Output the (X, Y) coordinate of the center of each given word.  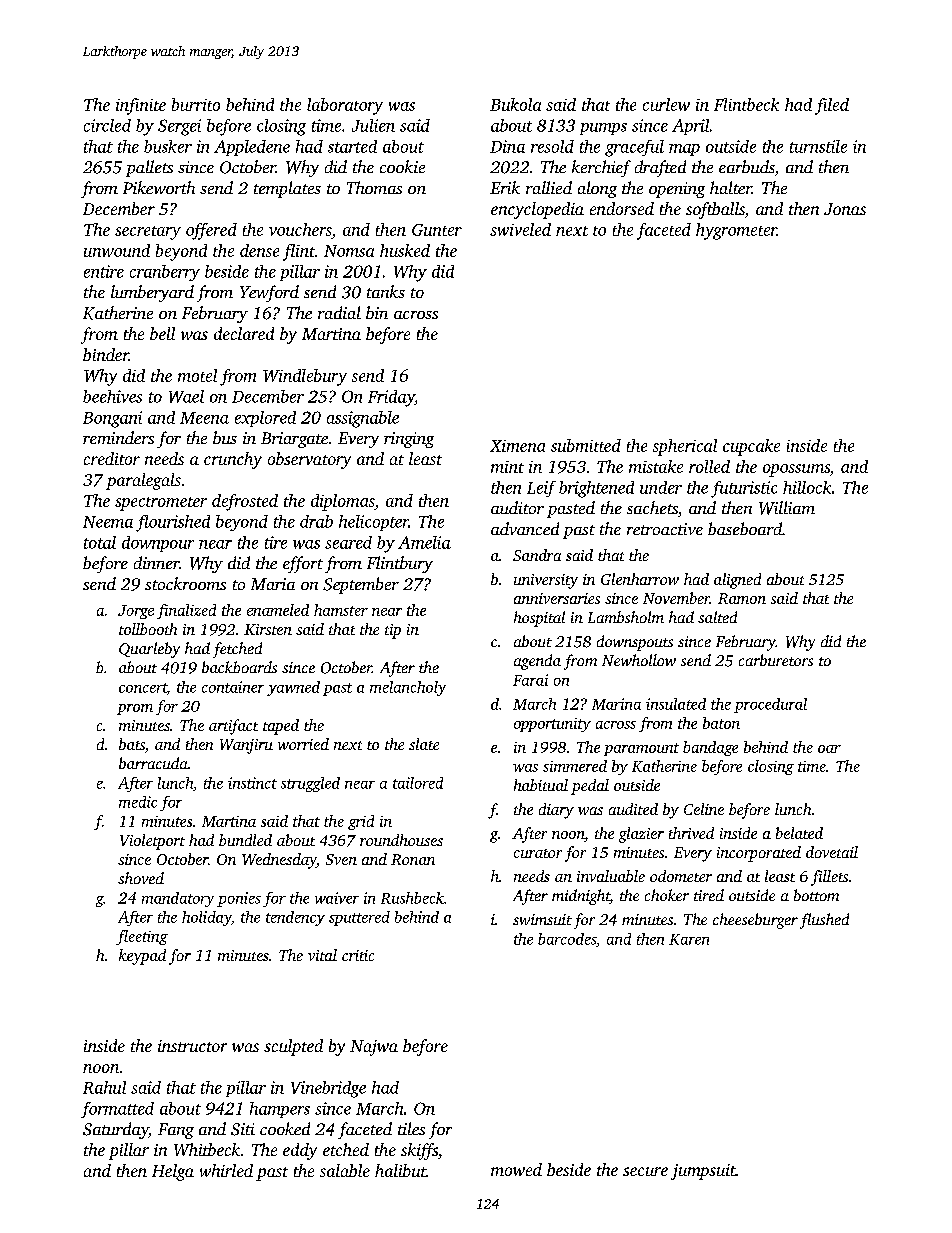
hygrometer (736, 231)
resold (552, 146)
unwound (117, 250)
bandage (710, 748)
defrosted (245, 502)
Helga (173, 1172)
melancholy (408, 688)
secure (645, 1171)
